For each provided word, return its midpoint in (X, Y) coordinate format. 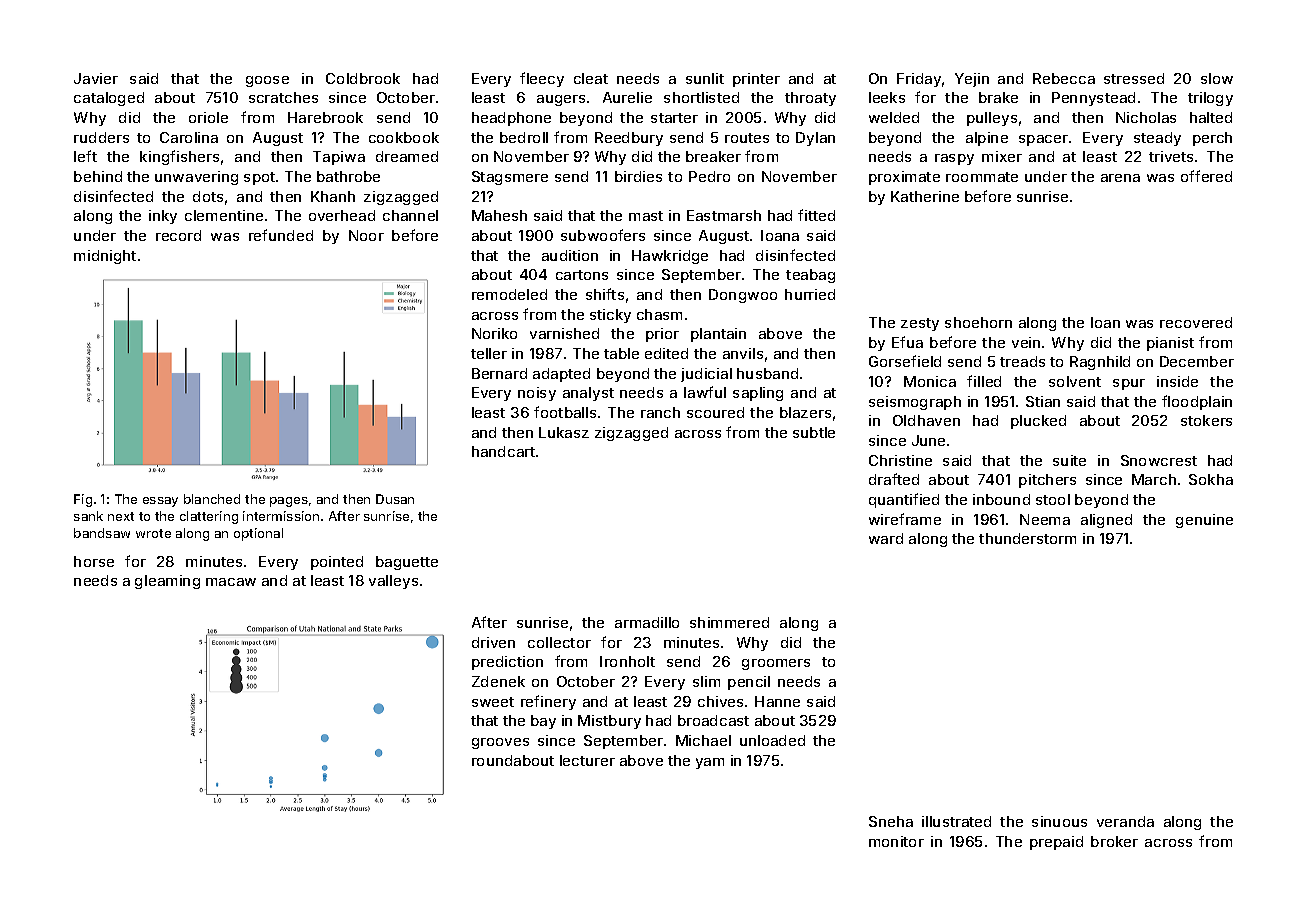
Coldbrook (363, 78)
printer (756, 80)
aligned (1106, 521)
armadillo (647, 622)
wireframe (905, 519)
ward (886, 538)
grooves (500, 743)
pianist (1170, 344)
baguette (407, 563)
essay (160, 502)
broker (1114, 841)
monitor (896, 841)
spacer (1043, 140)
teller (489, 353)
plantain (718, 335)
